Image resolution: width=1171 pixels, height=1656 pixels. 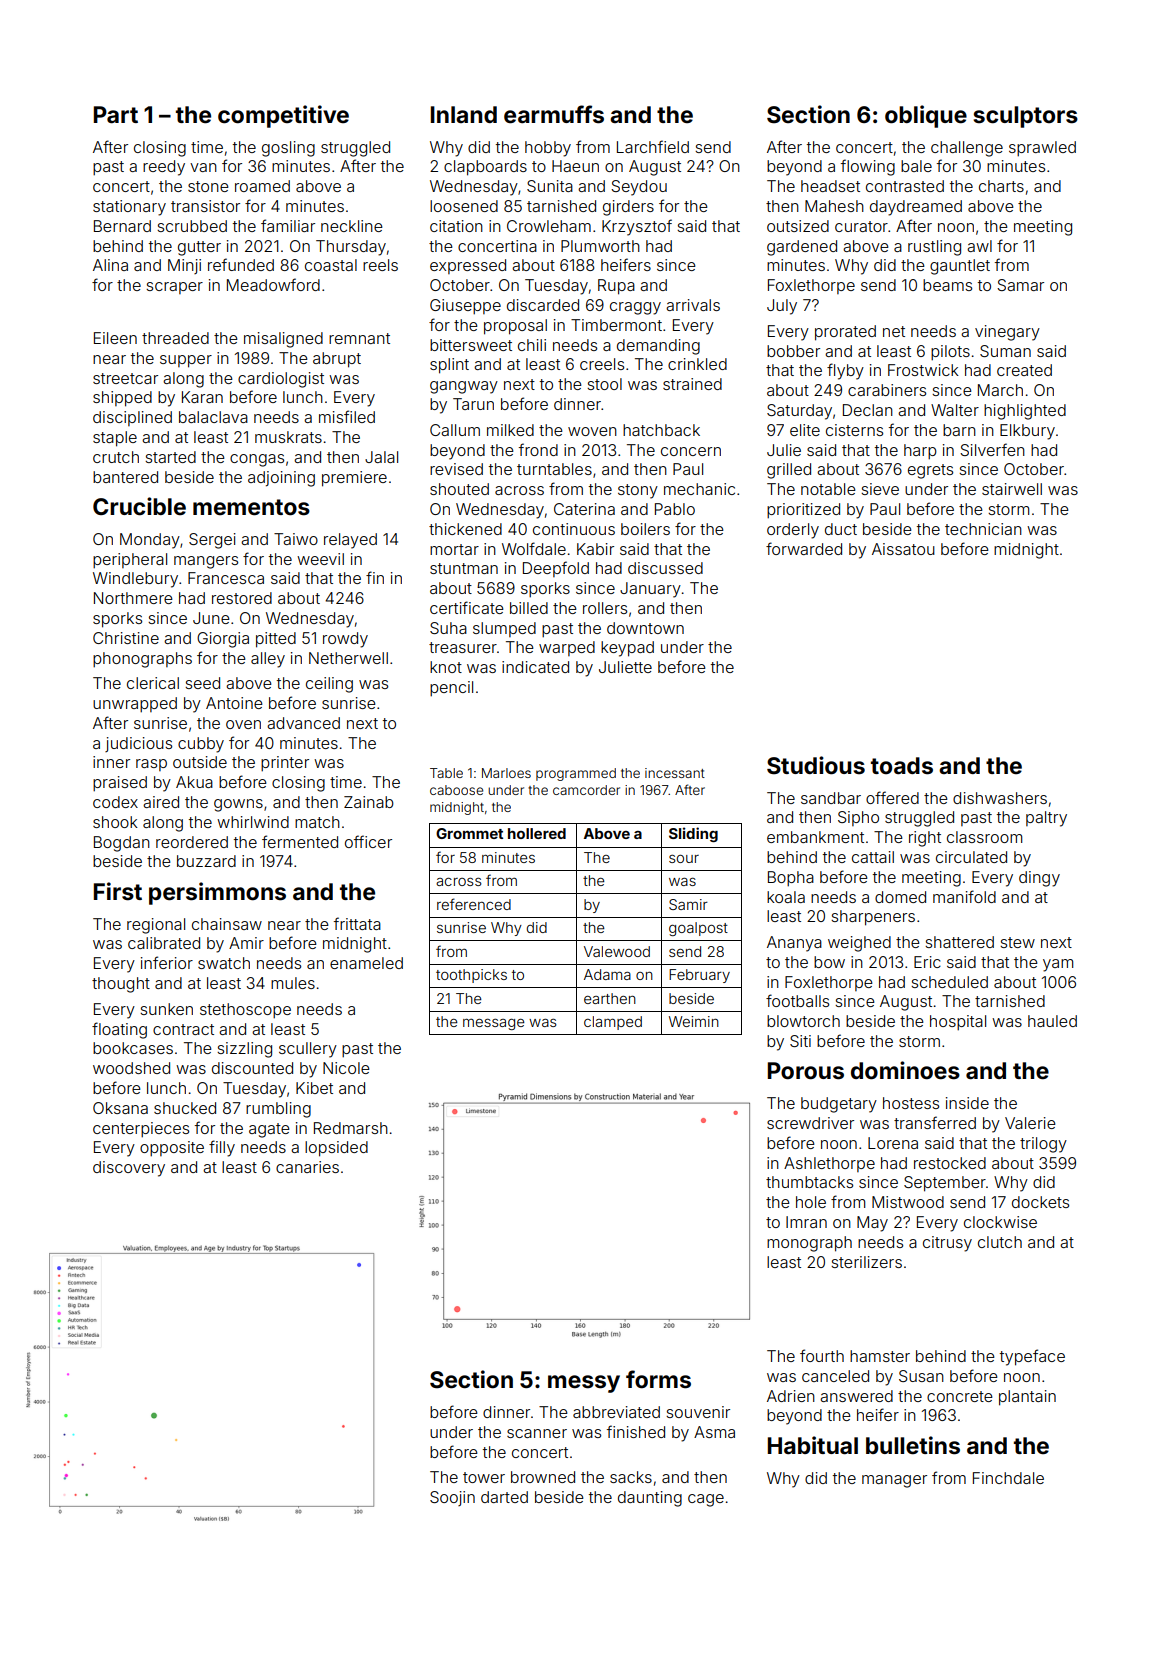 What do you see at coordinates (138, 744) in the page?
I see `judicious` at bounding box center [138, 744].
